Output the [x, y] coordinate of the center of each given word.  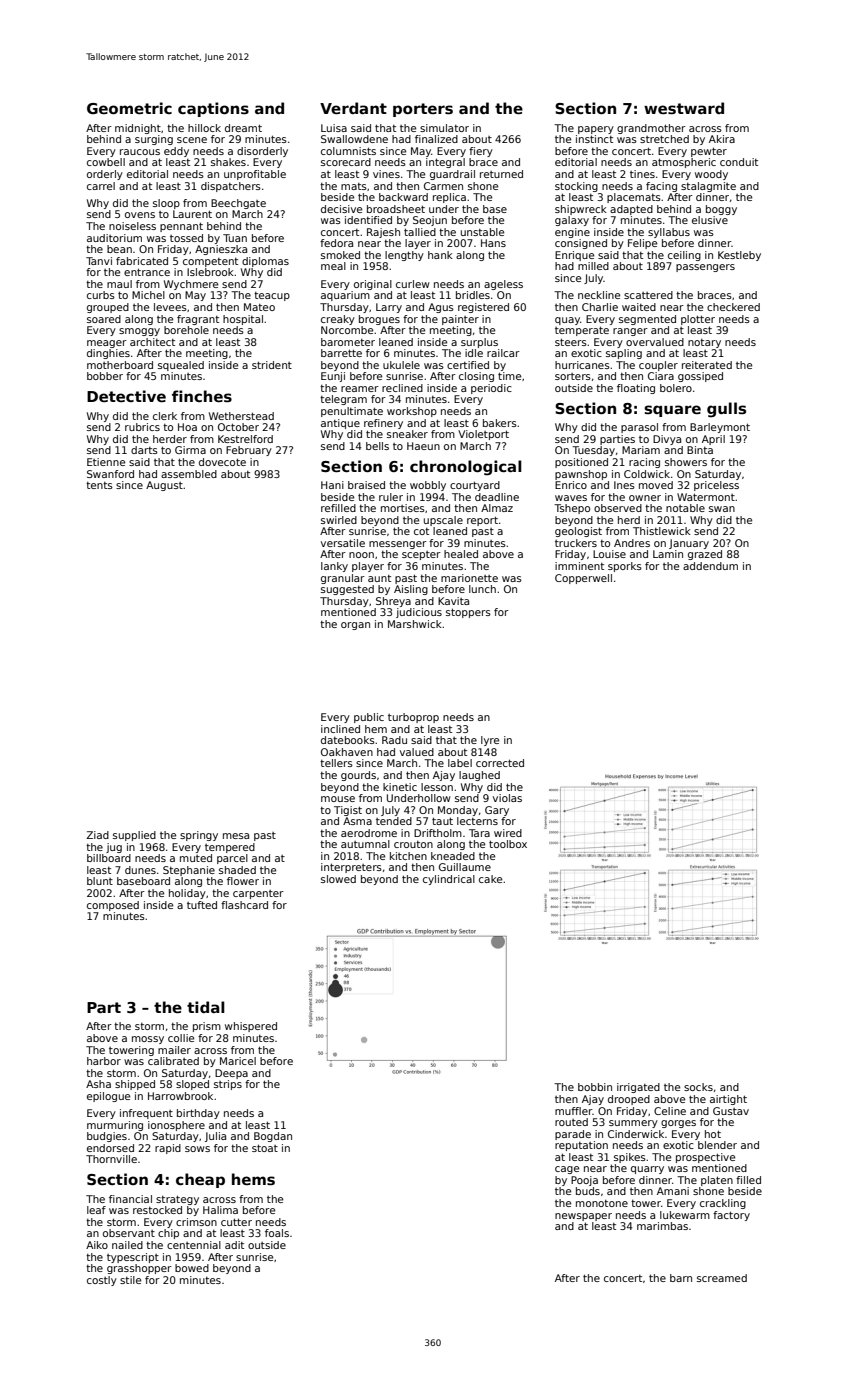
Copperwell [583, 579]
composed [113, 906]
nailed [127, 1245]
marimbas [662, 1226]
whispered [251, 1027]
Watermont [706, 497]
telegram [343, 400]
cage [567, 1170]
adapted [631, 210]
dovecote [222, 462]
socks [698, 1087]
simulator [444, 128]
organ [355, 626]
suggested [347, 590]
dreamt [243, 128]
